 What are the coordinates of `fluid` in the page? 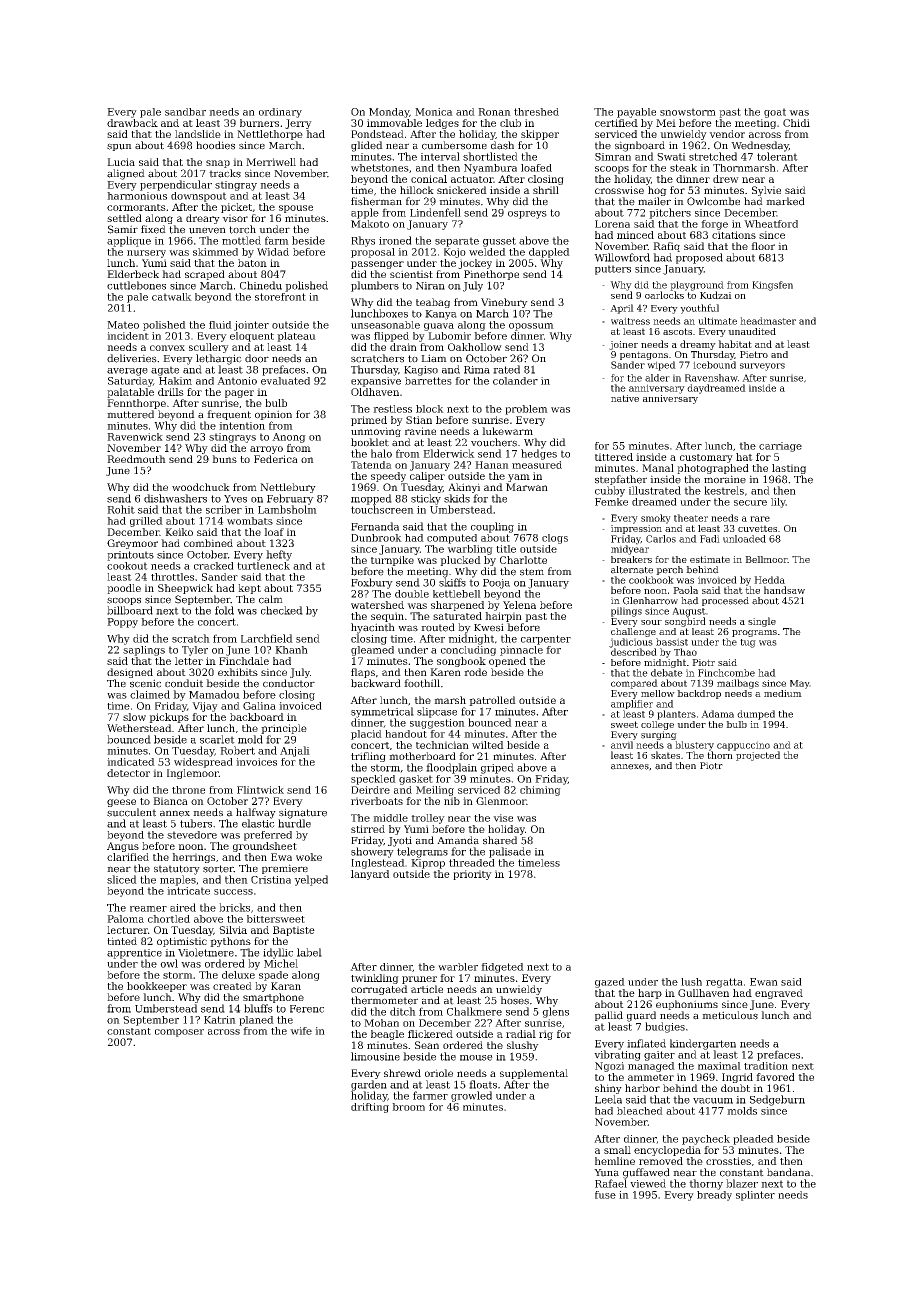 It's located at (220, 325).
